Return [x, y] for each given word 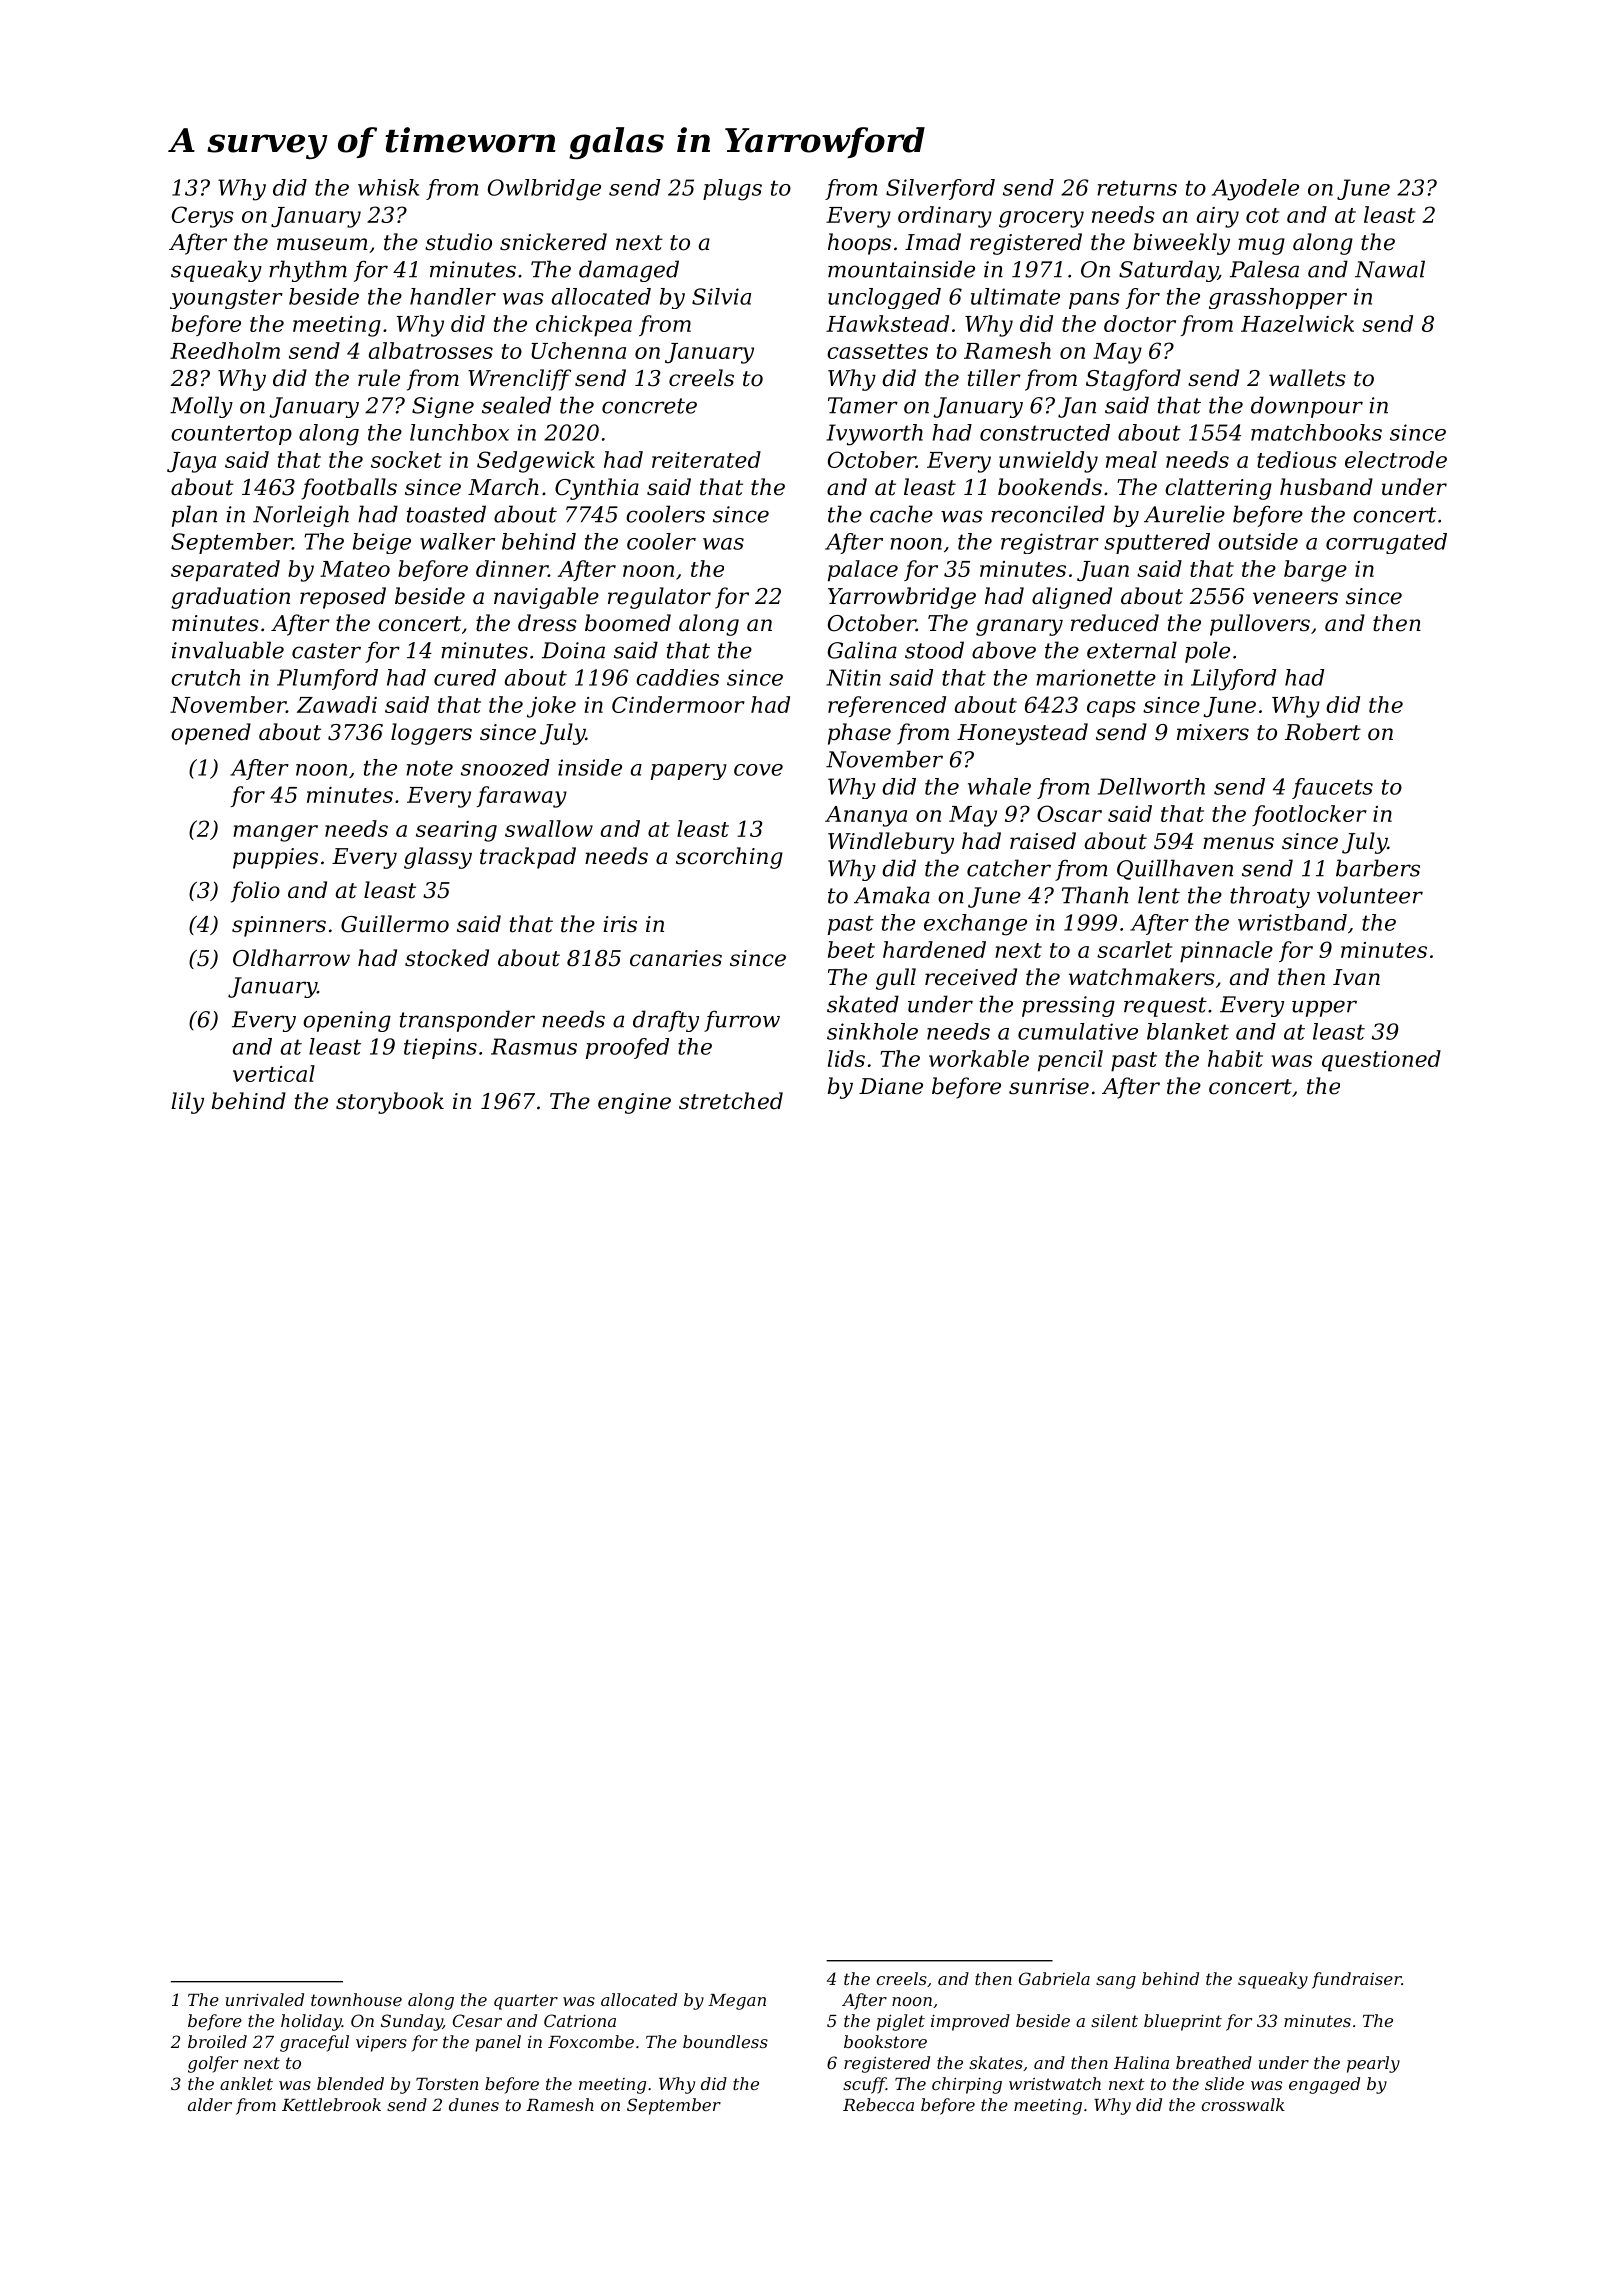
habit [1235, 1058]
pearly [1373, 2064]
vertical [274, 1073]
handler [453, 296]
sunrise [1049, 1086]
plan [194, 516]
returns [1137, 188]
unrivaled [265, 1999]
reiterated [706, 459]
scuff [864, 2085]
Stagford [1133, 380]
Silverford [940, 189]
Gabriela [1054, 1978]
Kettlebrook [331, 2104]
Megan [737, 2002]
